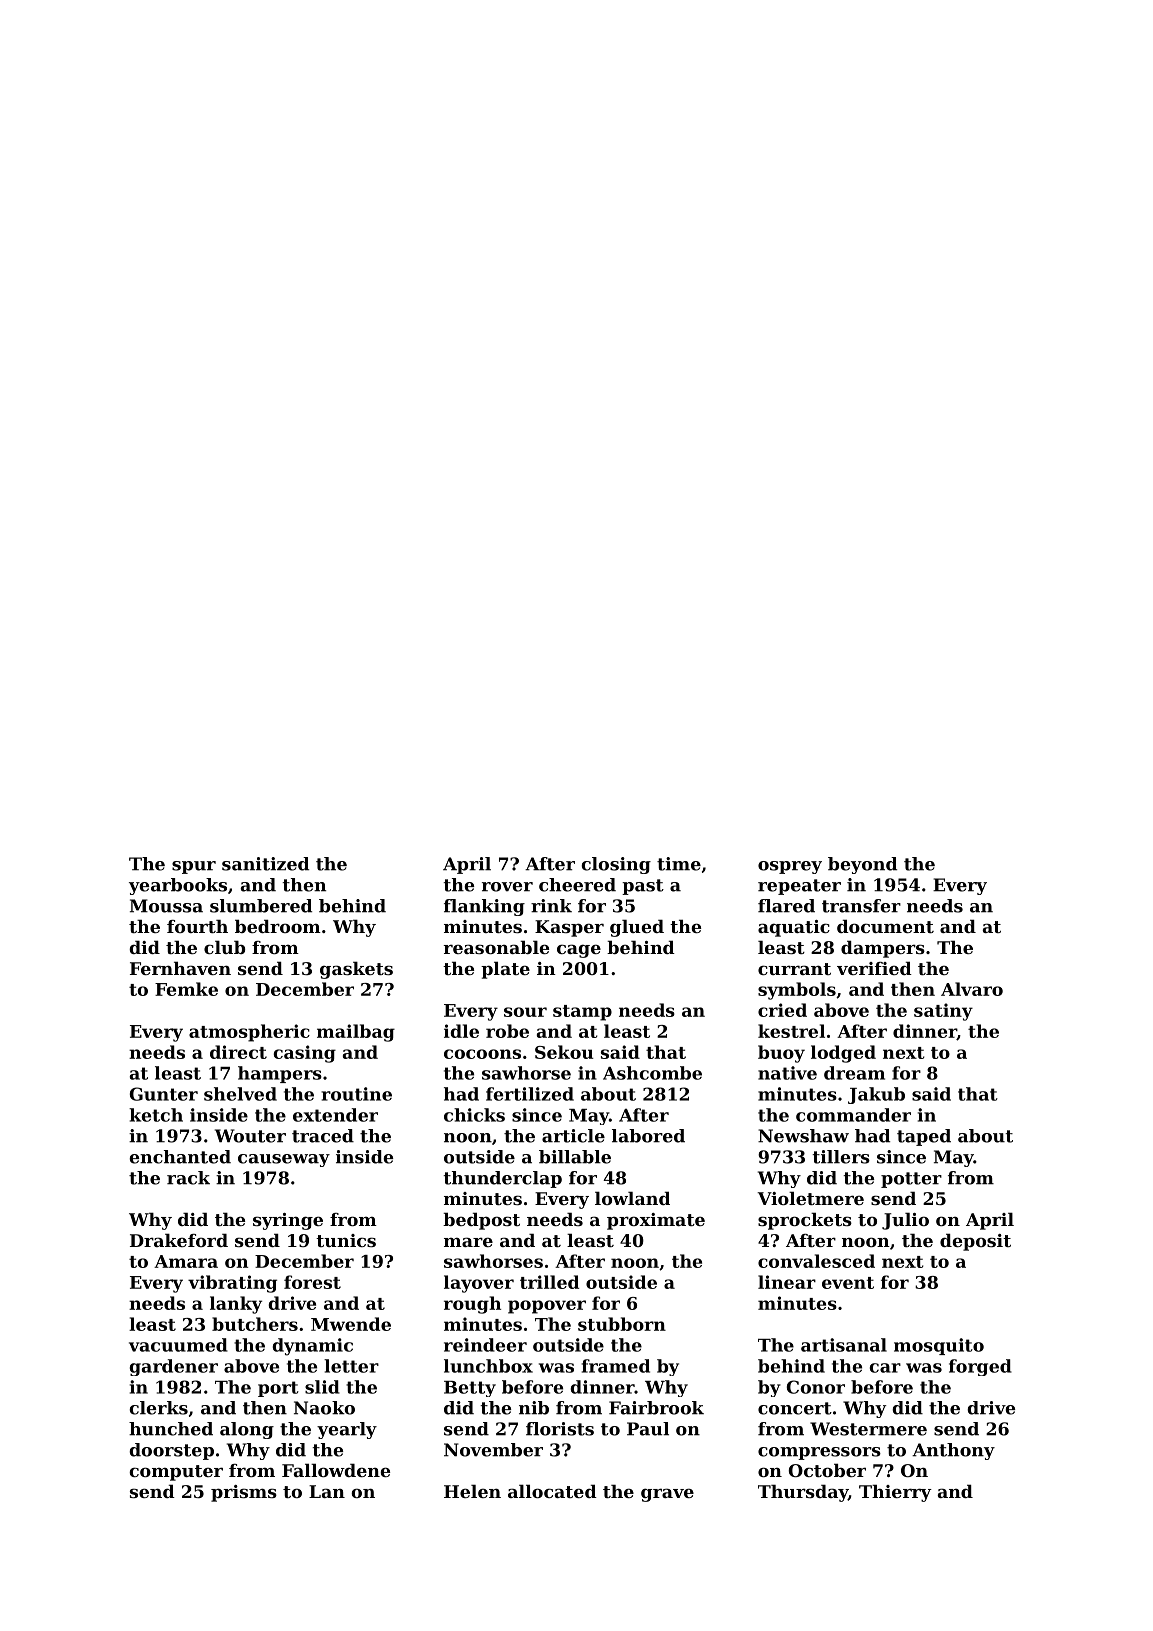 The height and width of the page is (1631, 1153). I want to click on sanitized, so click(265, 864).
